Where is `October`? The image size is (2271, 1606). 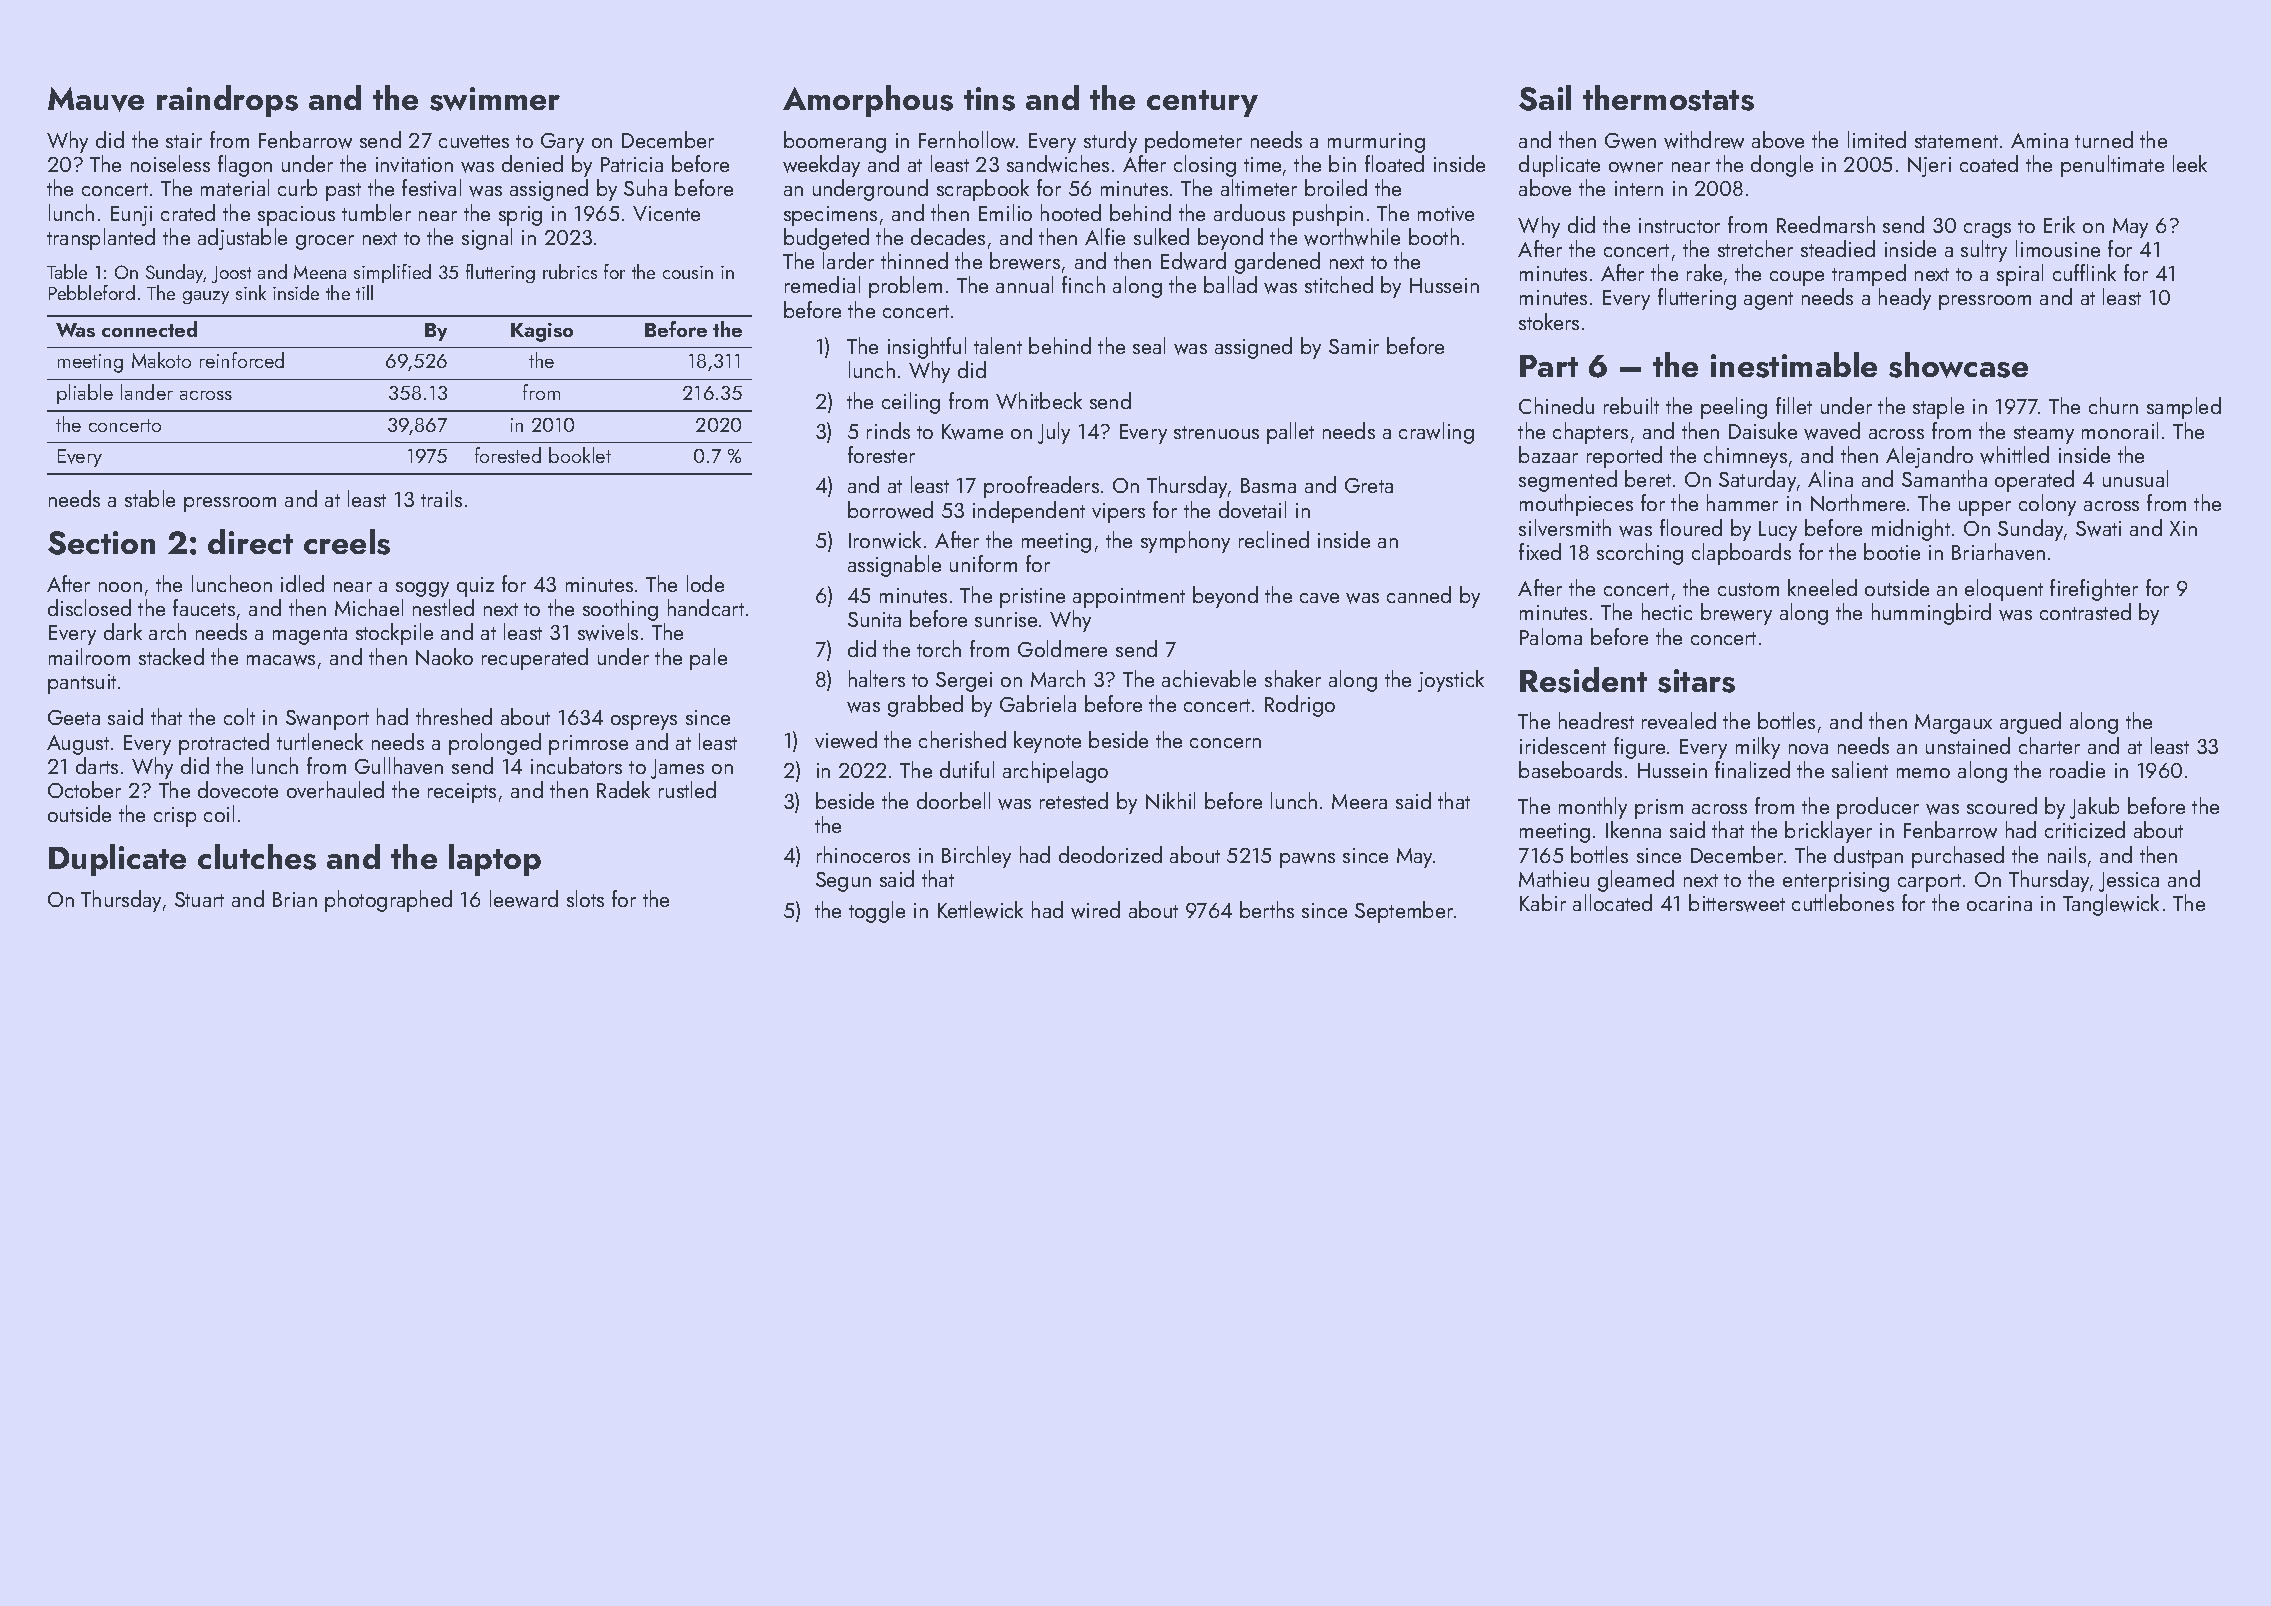 October is located at coordinates (84, 789).
